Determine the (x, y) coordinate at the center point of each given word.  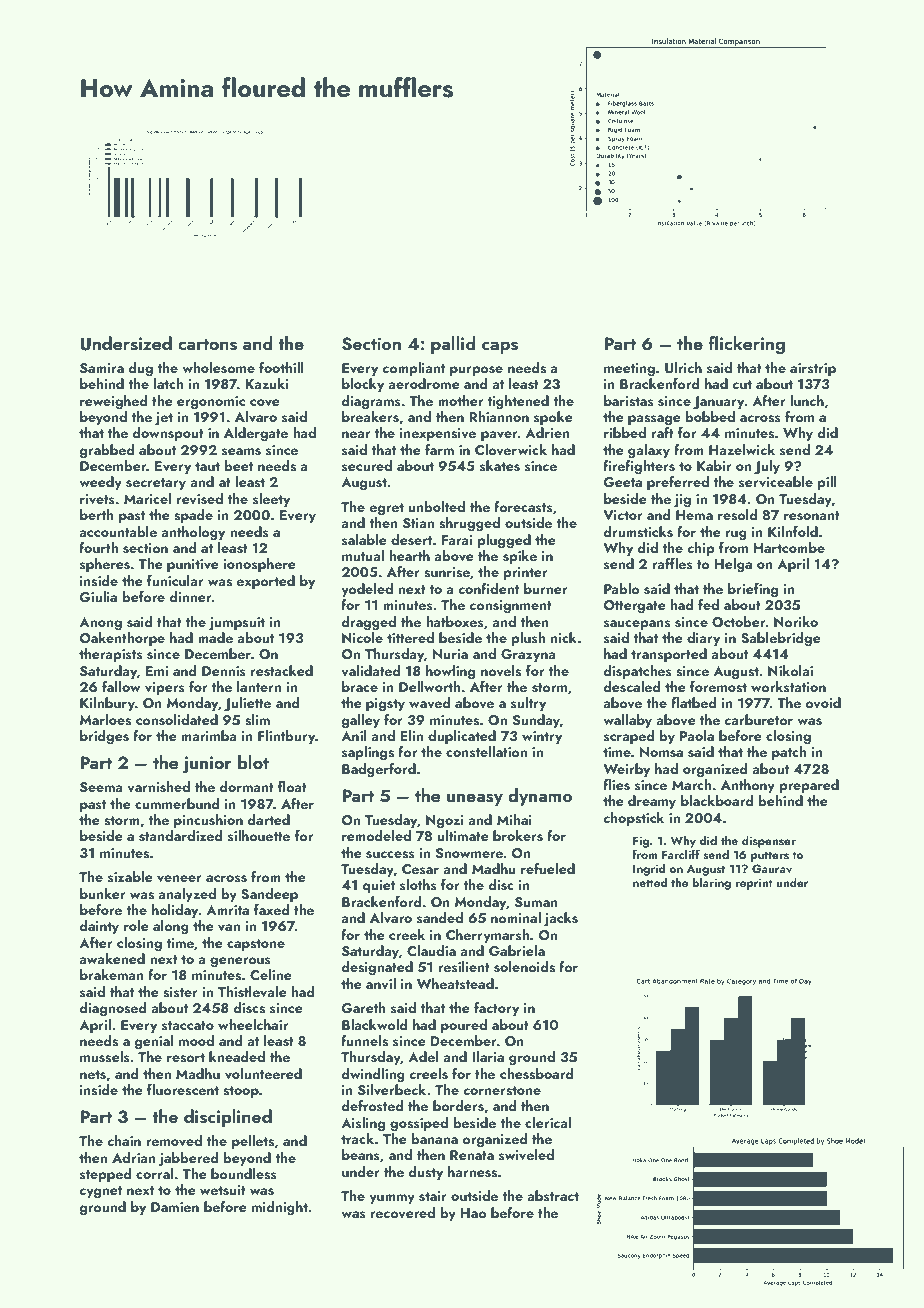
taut (207, 466)
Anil (354, 735)
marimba (208, 735)
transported (669, 655)
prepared (809, 786)
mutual (363, 555)
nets (93, 1075)
